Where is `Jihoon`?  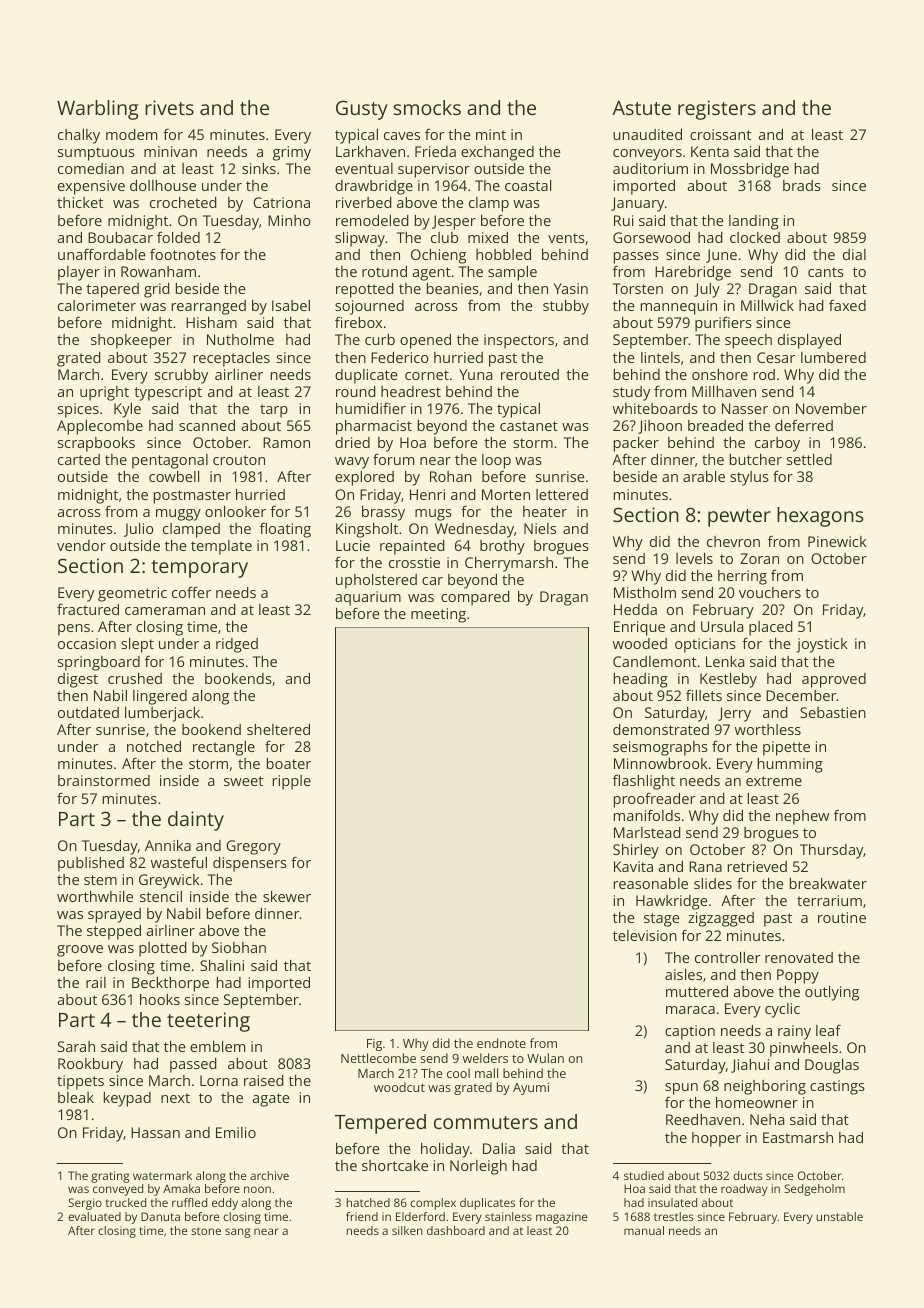 Jihoon is located at coordinates (660, 427).
